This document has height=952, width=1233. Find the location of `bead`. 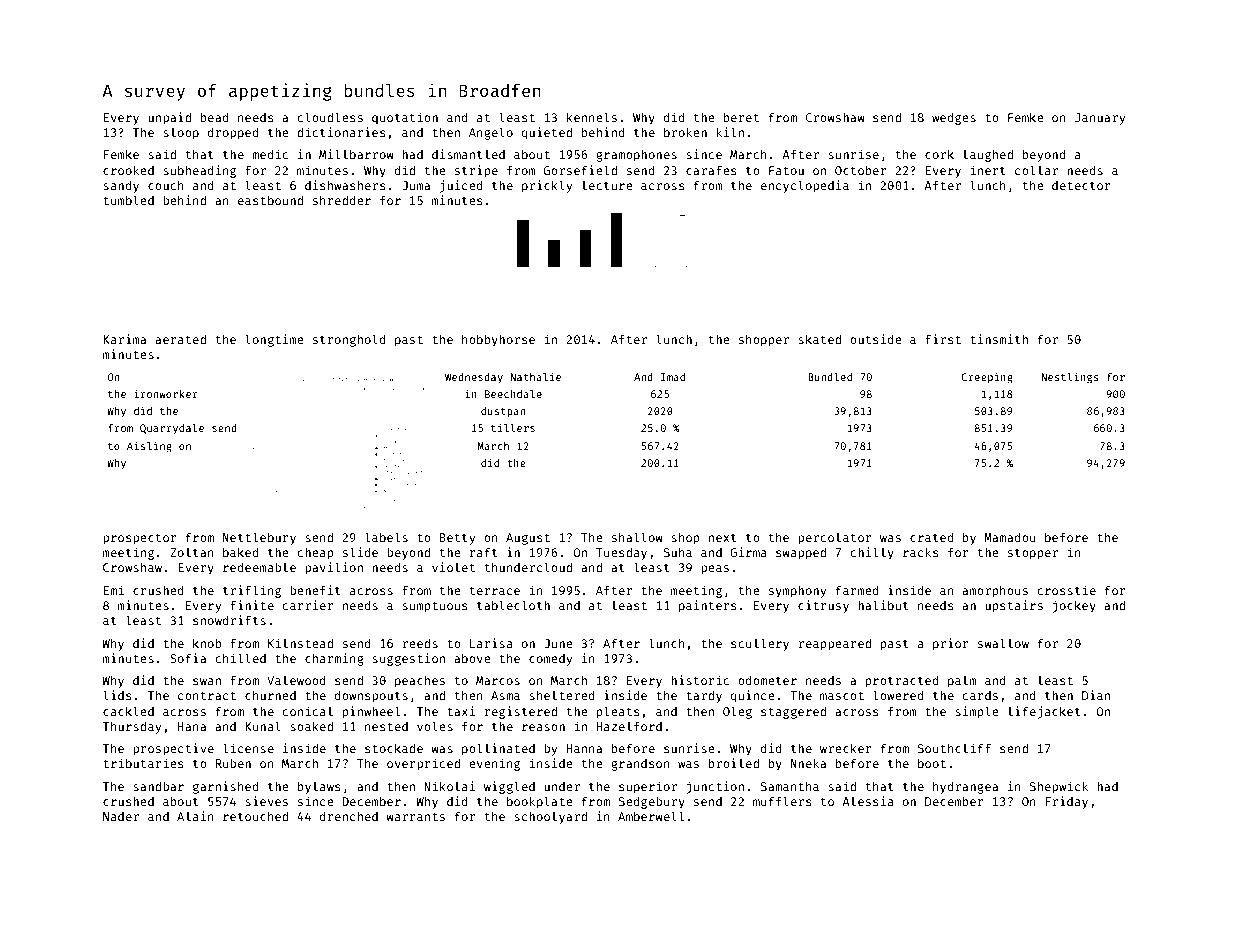

bead is located at coordinates (215, 117).
